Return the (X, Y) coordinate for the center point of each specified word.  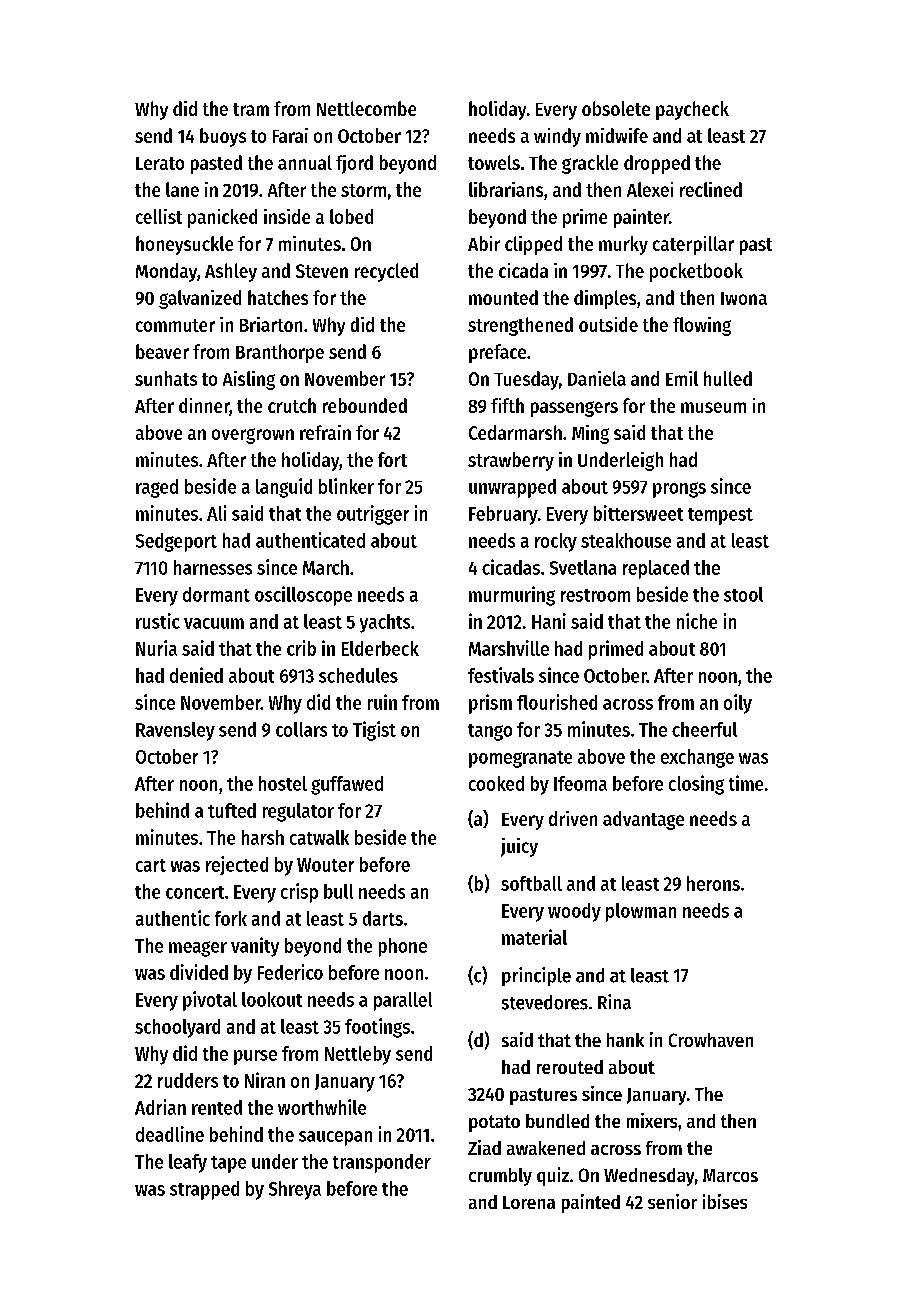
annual (305, 162)
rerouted (570, 1067)
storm (363, 190)
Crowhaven (711, 1040)
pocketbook (696, 272)
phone (403, 947)
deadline (170, 1134)
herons (713, 883)
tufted (232, 810)
